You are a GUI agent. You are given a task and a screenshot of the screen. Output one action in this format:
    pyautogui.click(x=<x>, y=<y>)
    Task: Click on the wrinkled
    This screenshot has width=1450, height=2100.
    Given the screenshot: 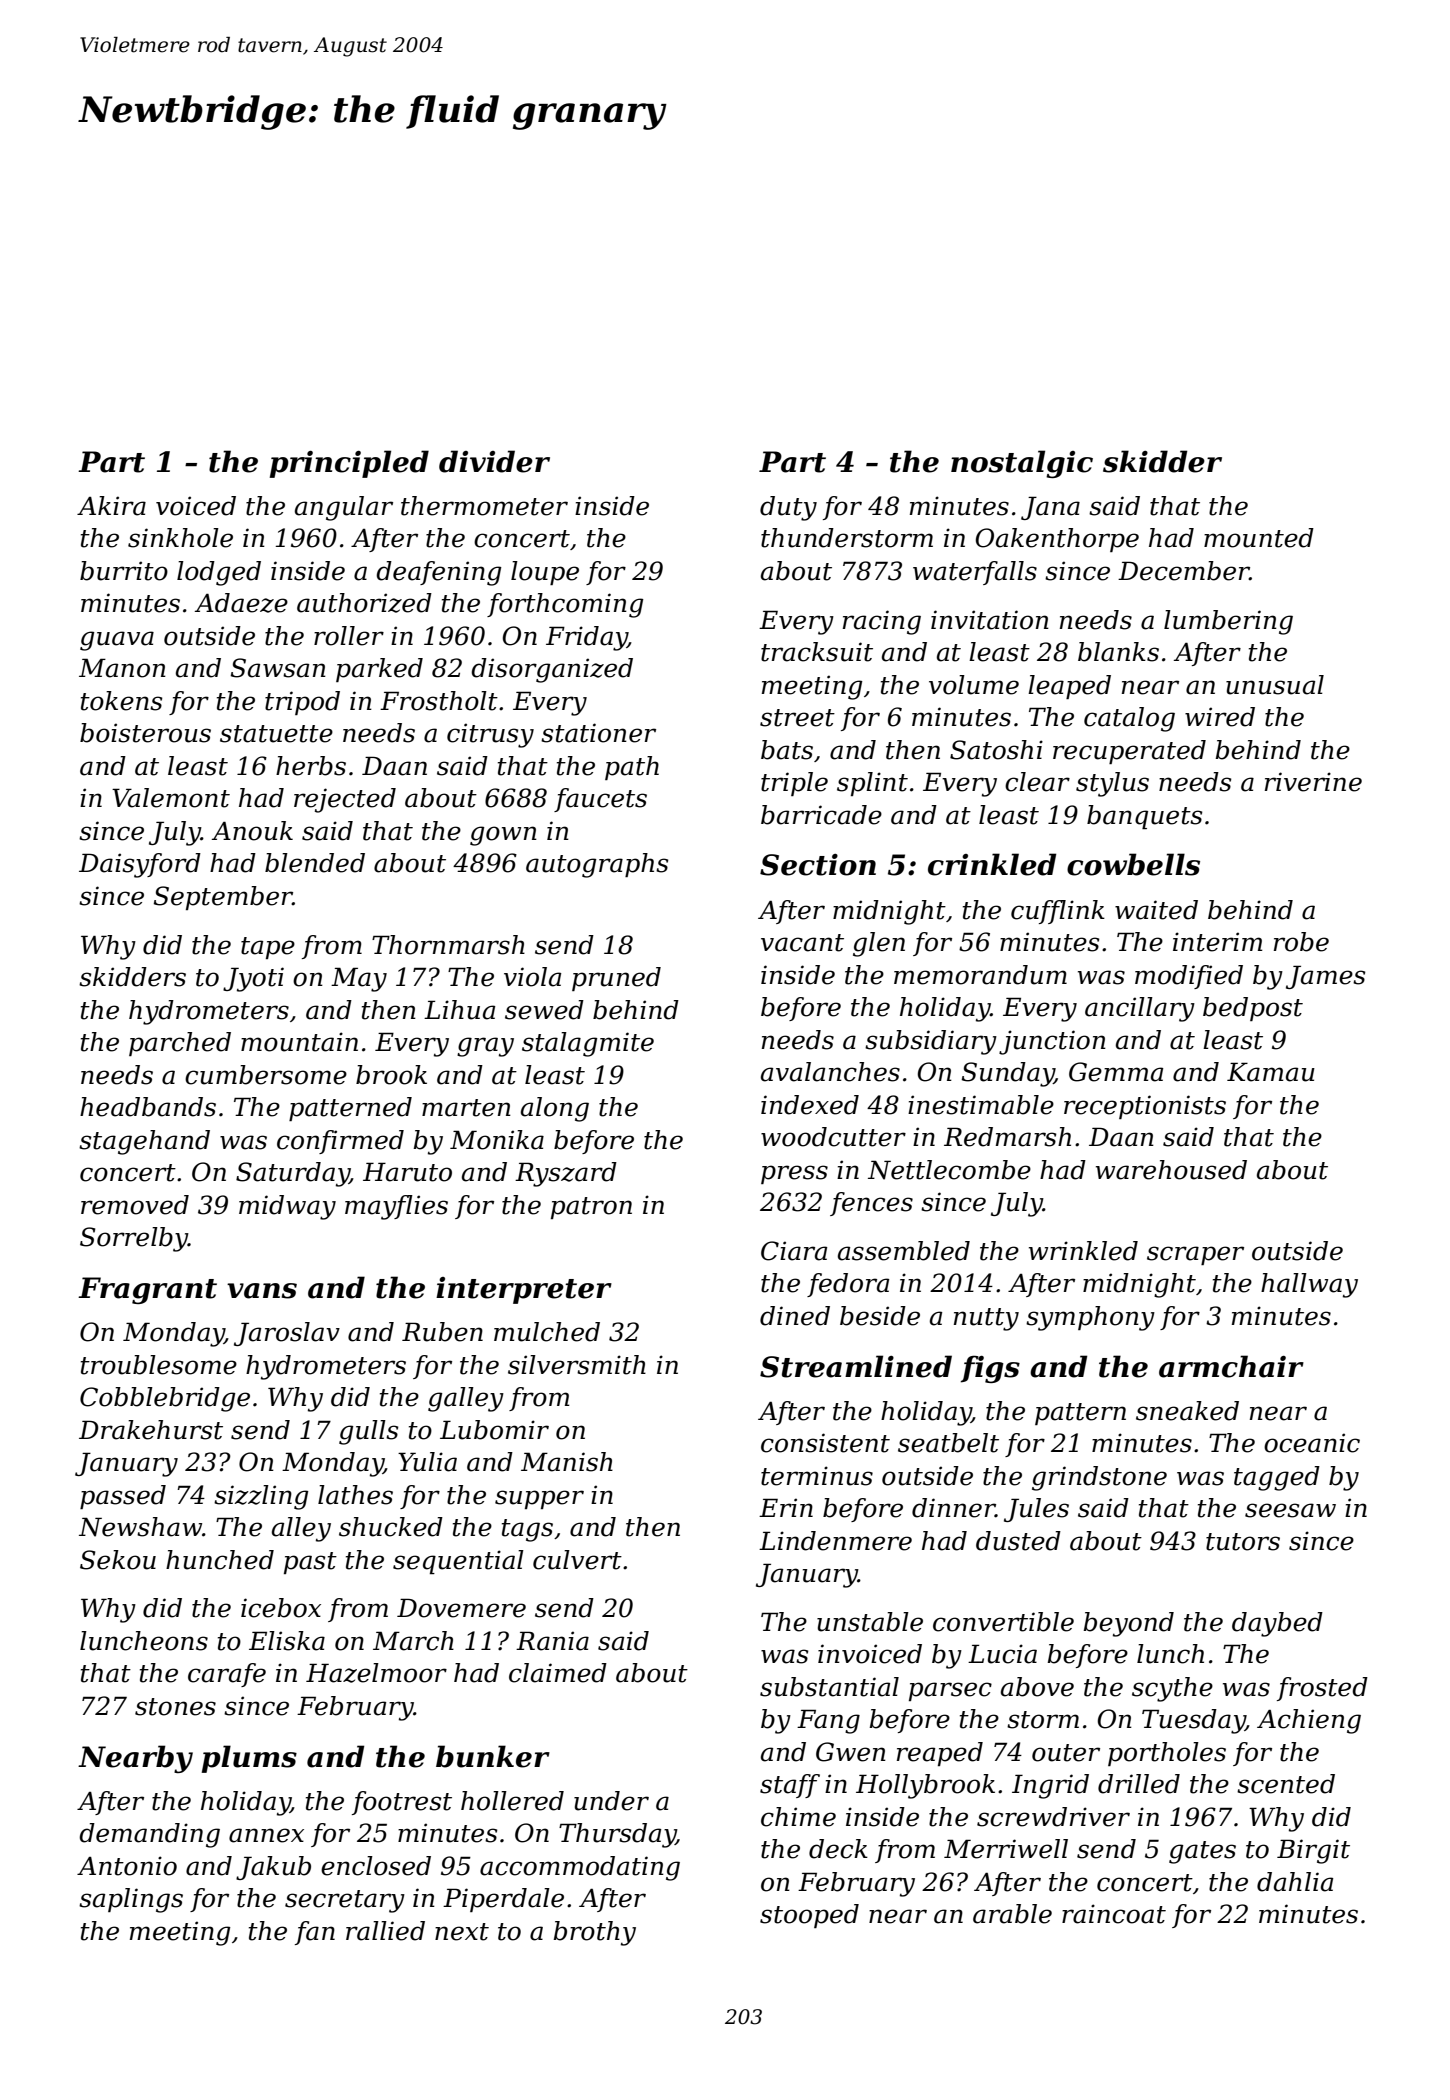 What is the action you would take?
    pyautogui.click(x=1083, y=1251)
